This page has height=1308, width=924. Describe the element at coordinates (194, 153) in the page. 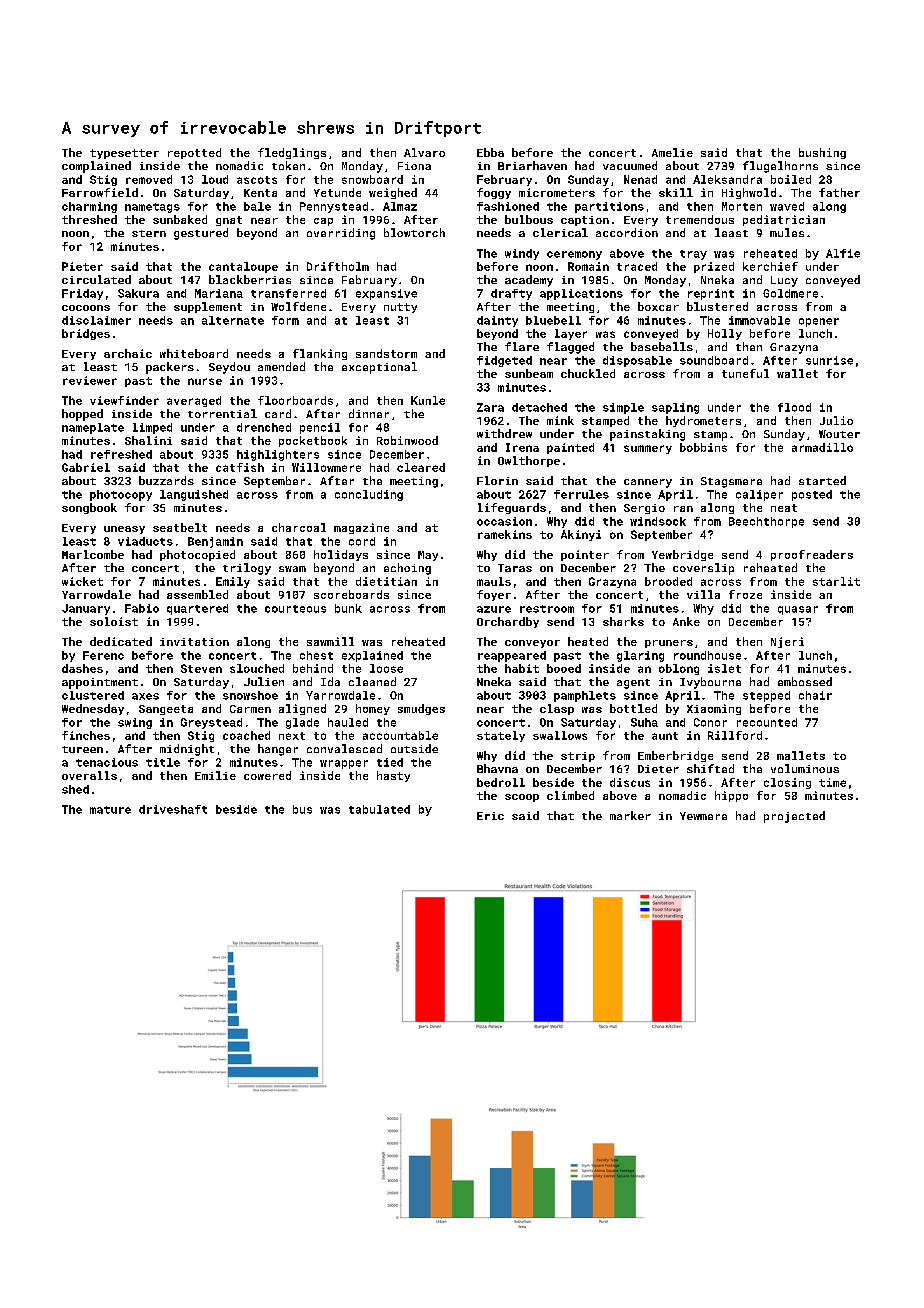

I see `repotted` at that location.
